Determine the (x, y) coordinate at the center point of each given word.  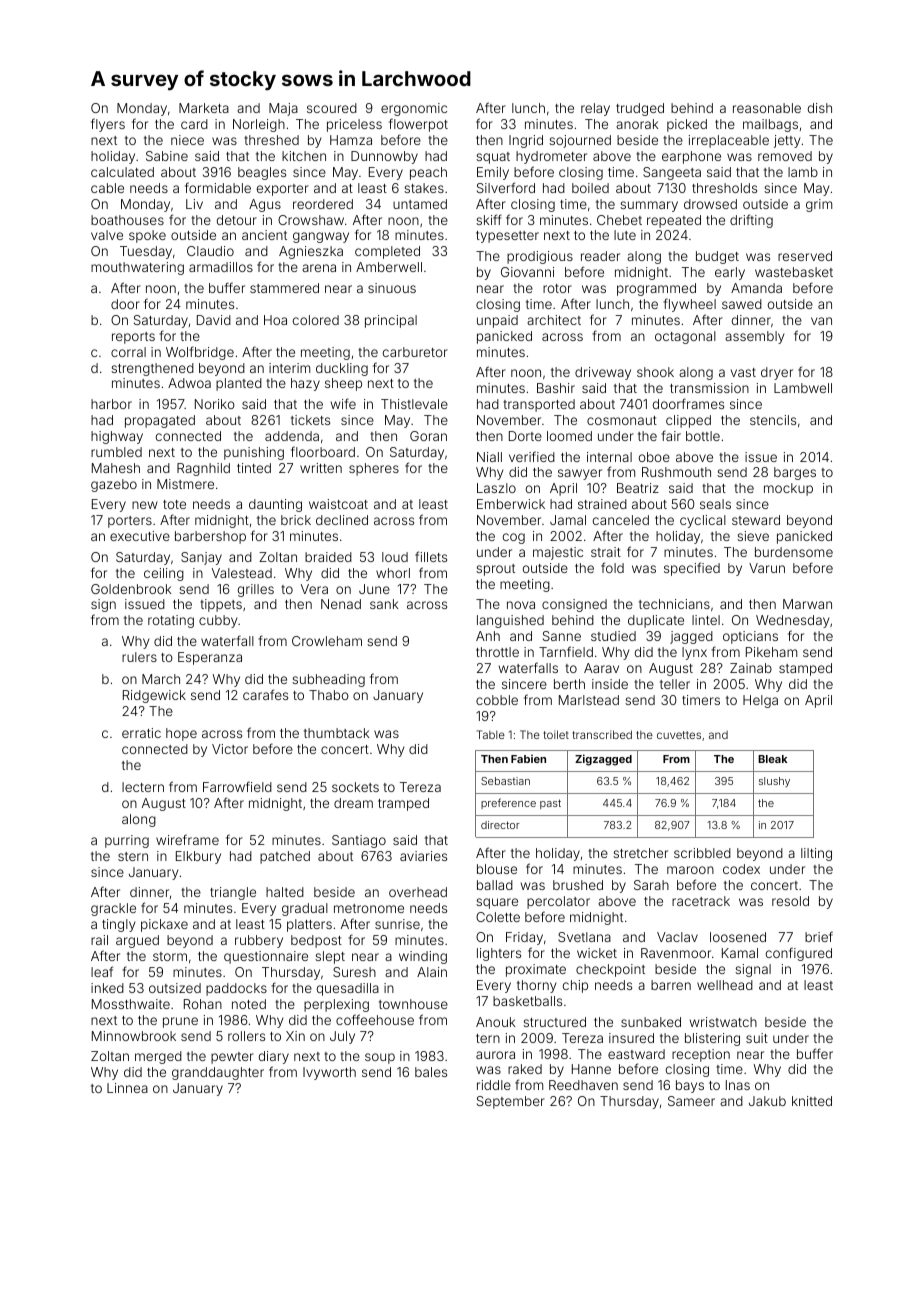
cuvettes (679, 735)
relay (595, 109)
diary (274, 1057)
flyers (108, 125)
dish (820, 108)
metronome (369, 908)
